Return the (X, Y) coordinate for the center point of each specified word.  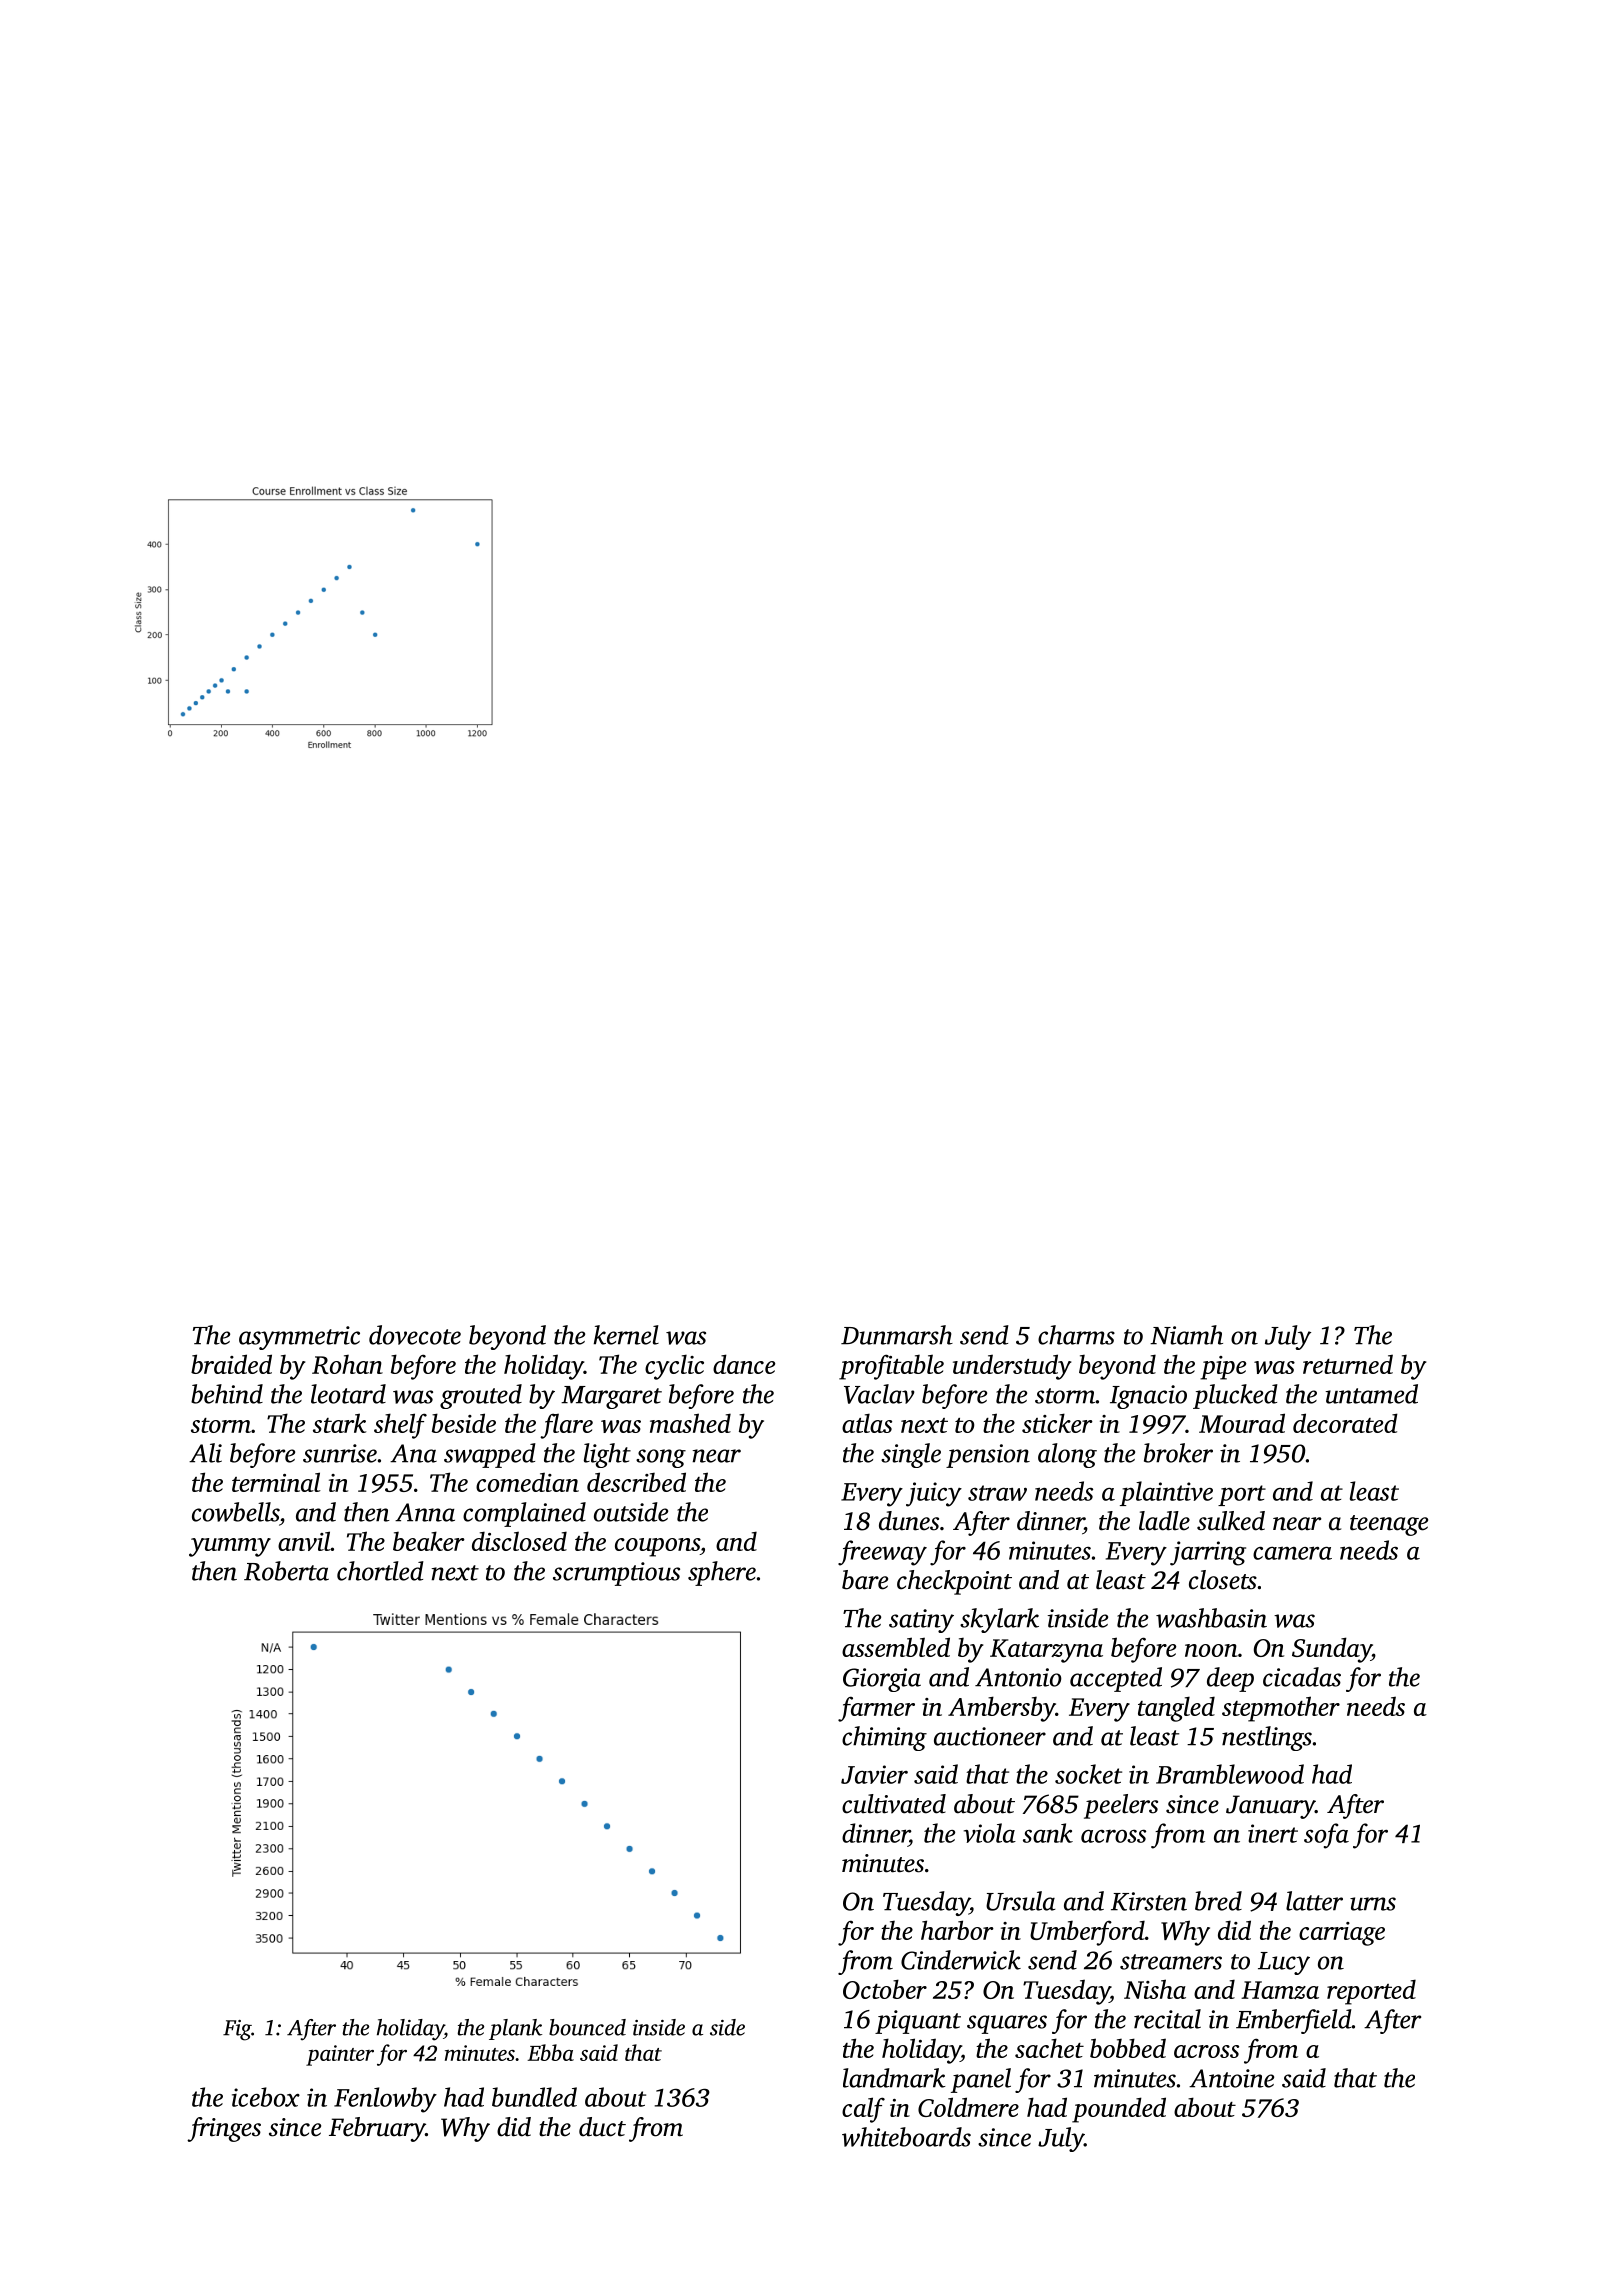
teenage (1389, 1525)
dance (744, 1364)
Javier (874, 1774)
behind (227, 1394)
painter (340, 2055)
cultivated (894, 1804)
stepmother (1281, 1709)
